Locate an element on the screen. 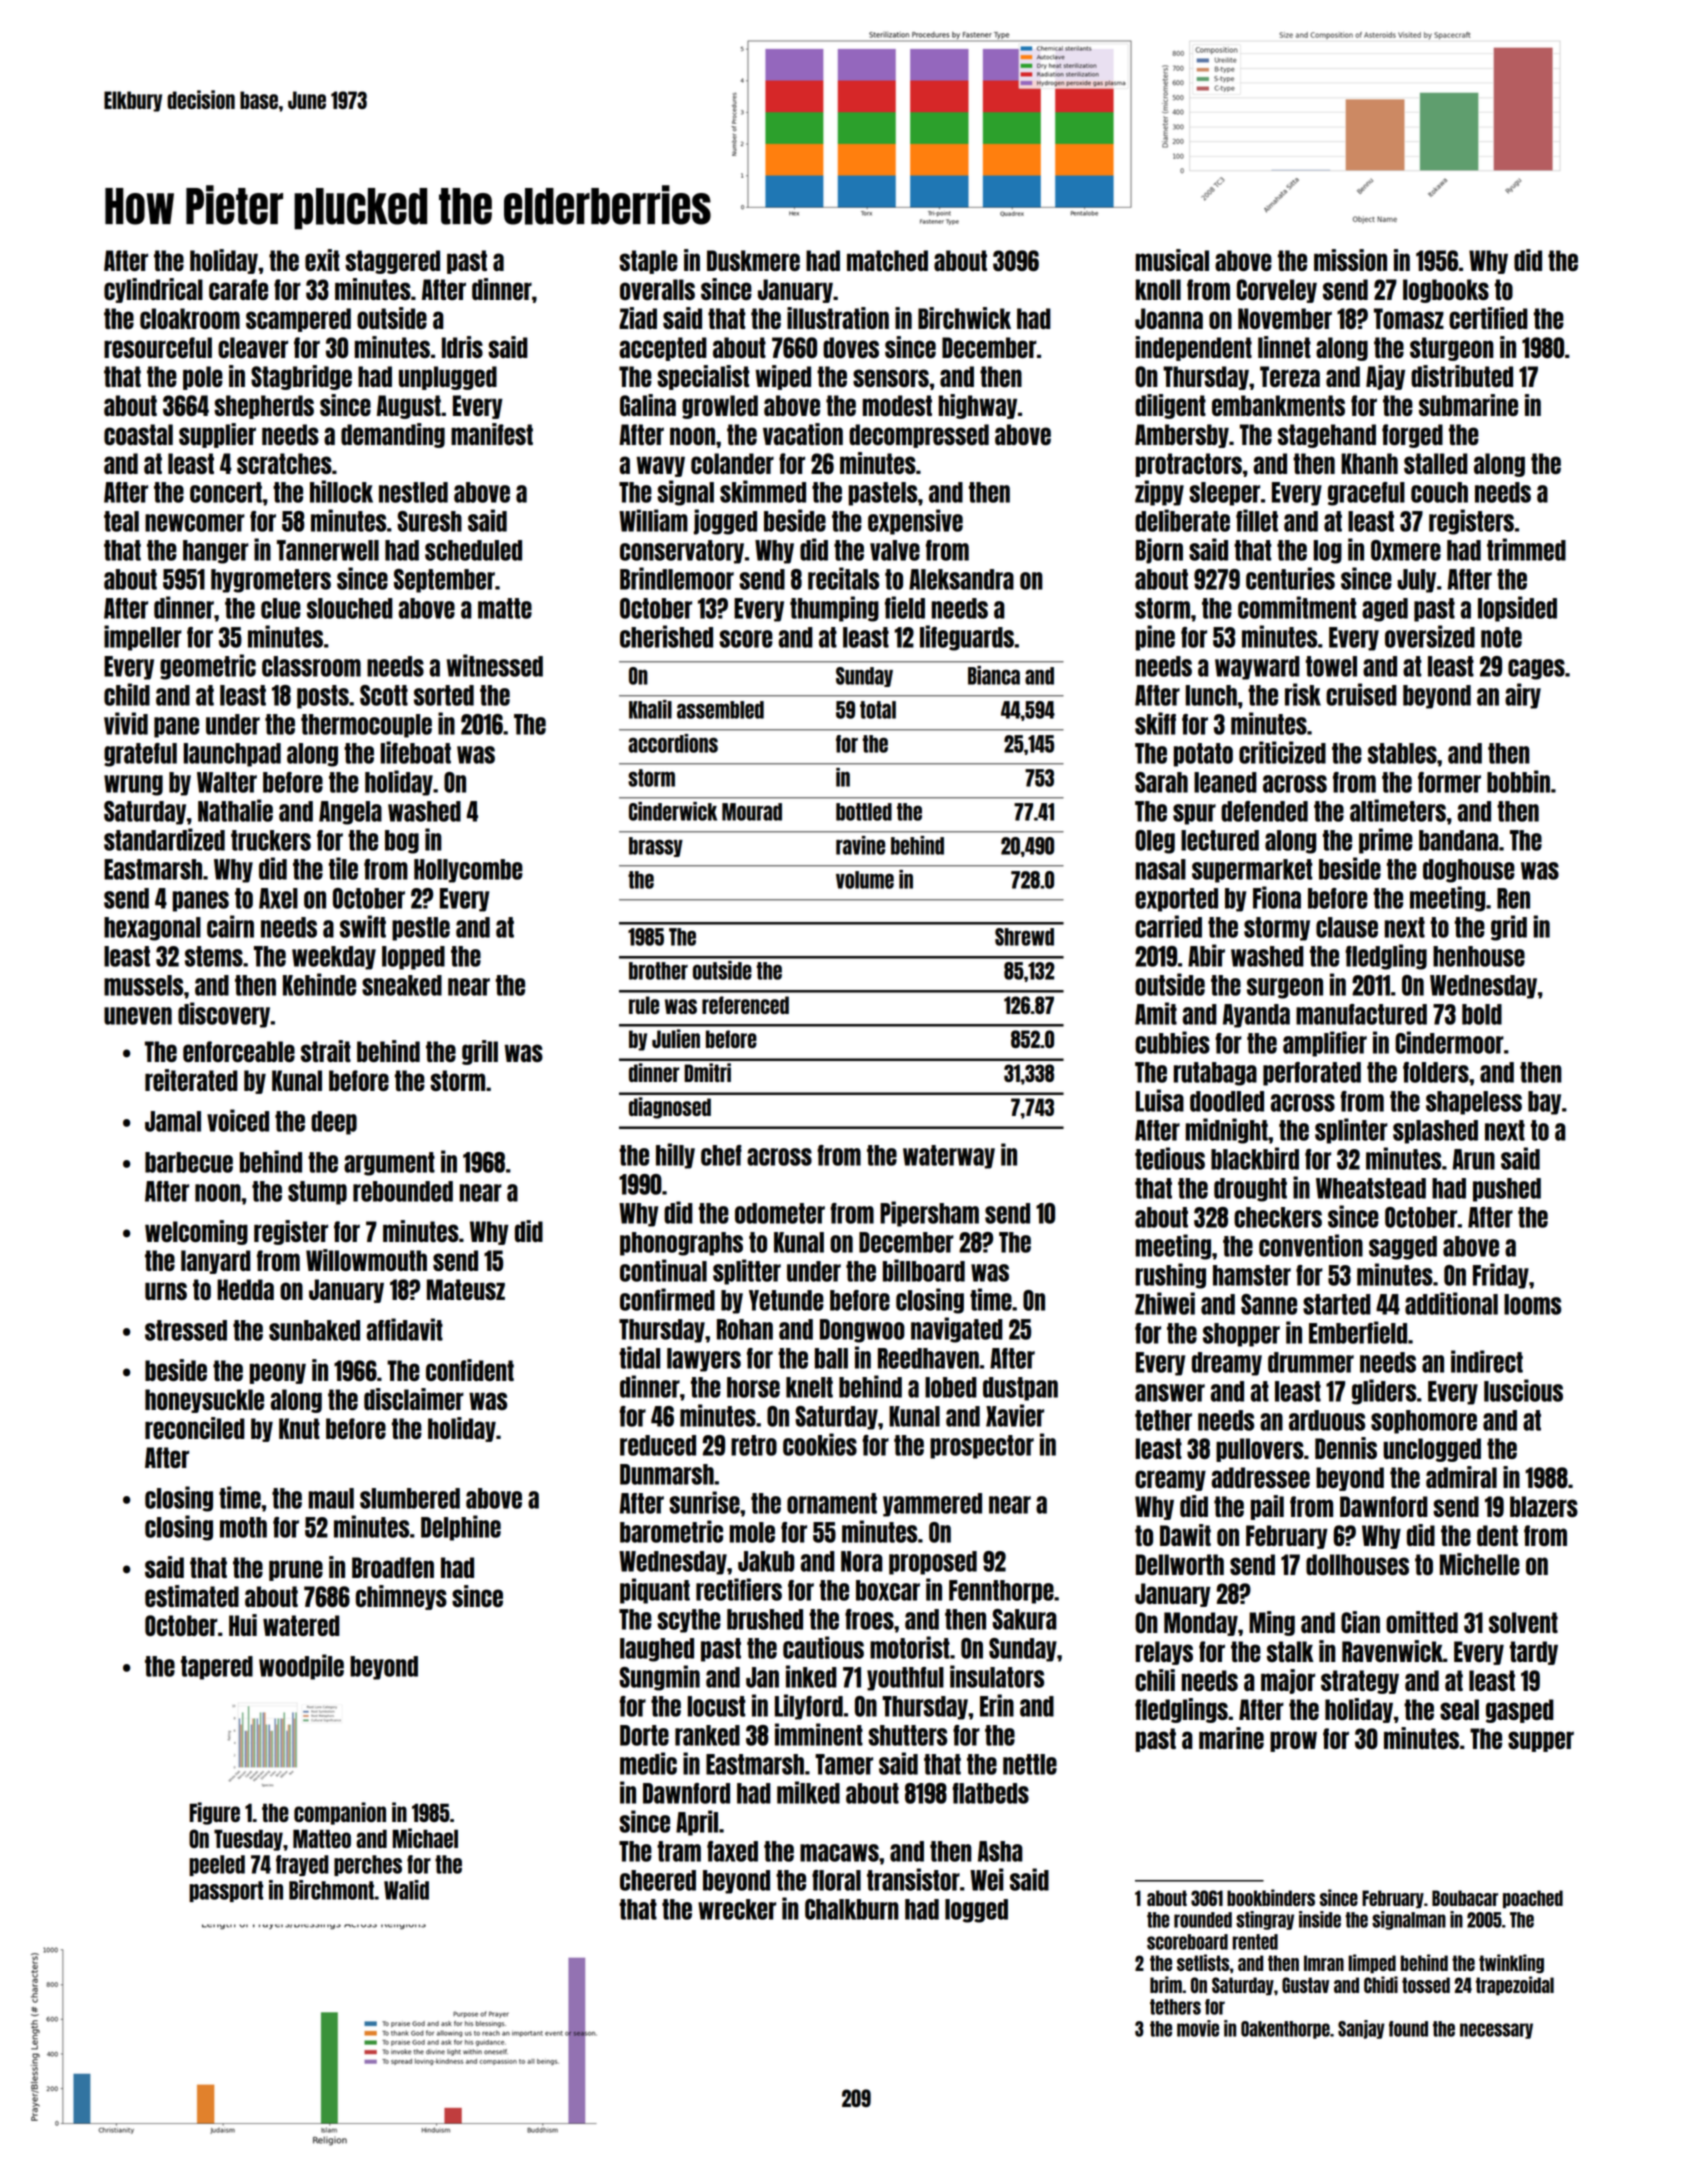  Corveley is located at coordinates (1277, 291).
